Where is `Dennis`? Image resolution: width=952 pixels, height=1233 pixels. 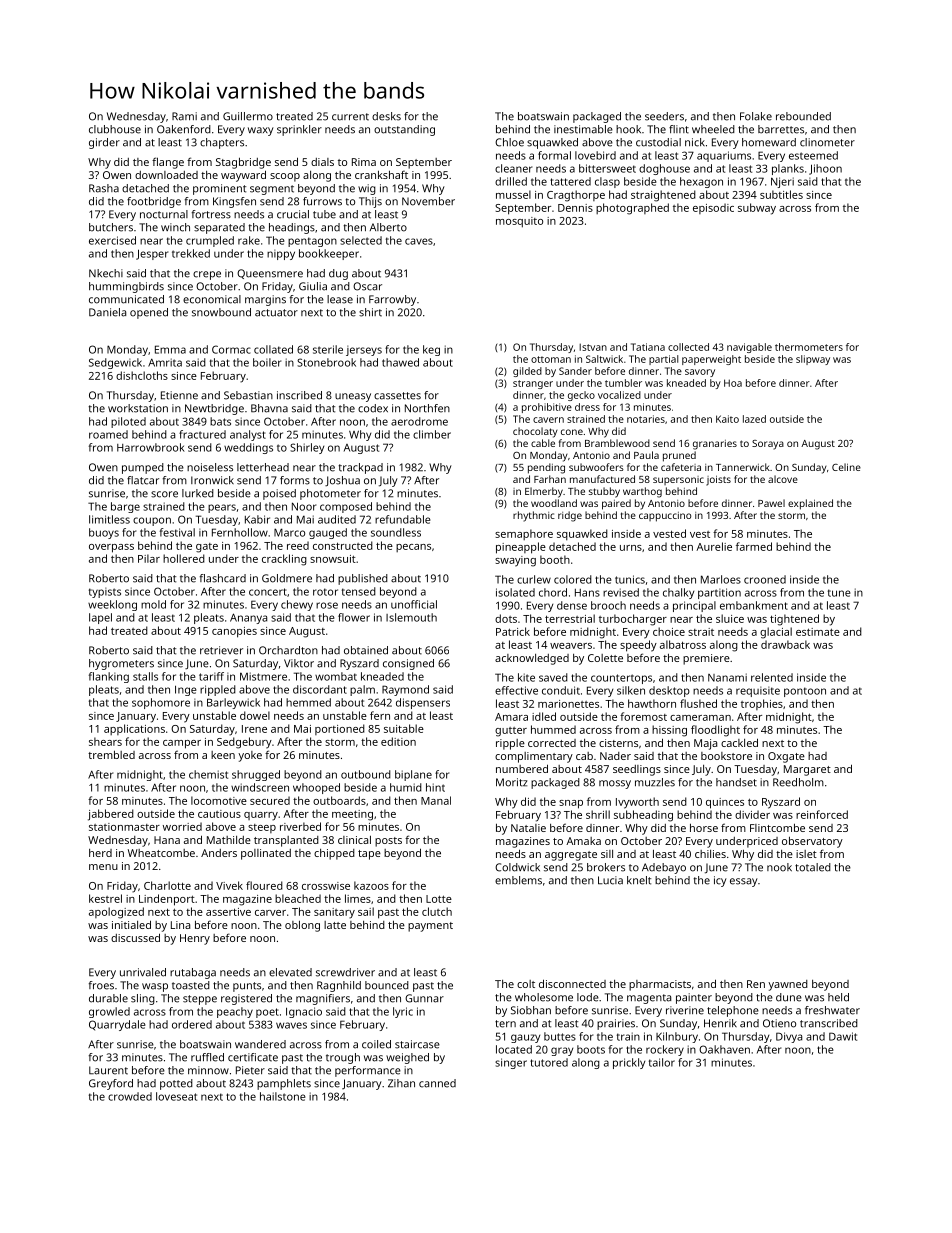 Dennis is located at coordinates (575, 208).
